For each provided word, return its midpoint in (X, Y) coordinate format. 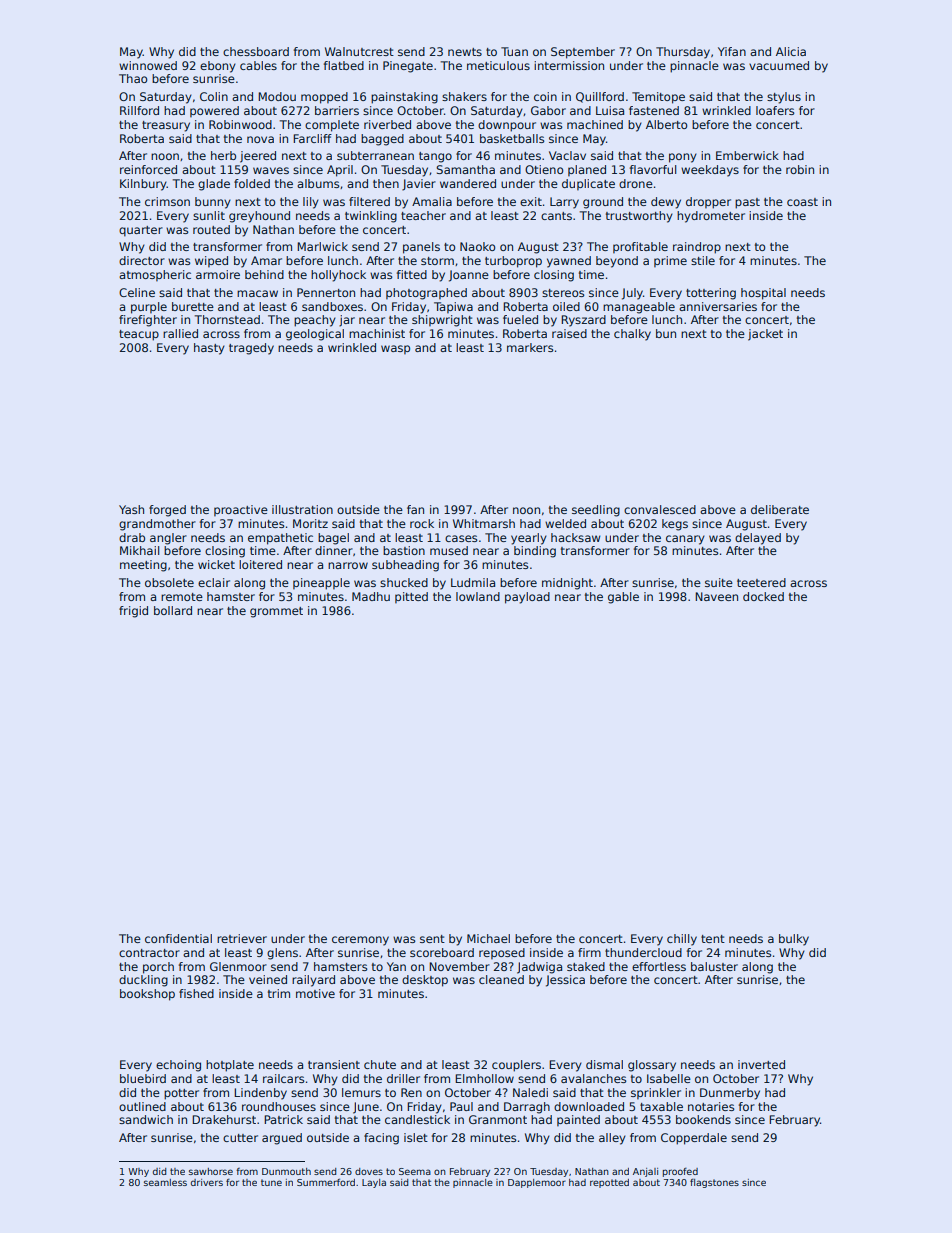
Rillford (139, 110)
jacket (765, 335)
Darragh (527, 1108)
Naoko (477, 246)
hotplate (230, 1066)
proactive (241, 511)
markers (530, 347)
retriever (242, 938)
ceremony (360, 941)
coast (802, 202)
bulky (794, 940)
